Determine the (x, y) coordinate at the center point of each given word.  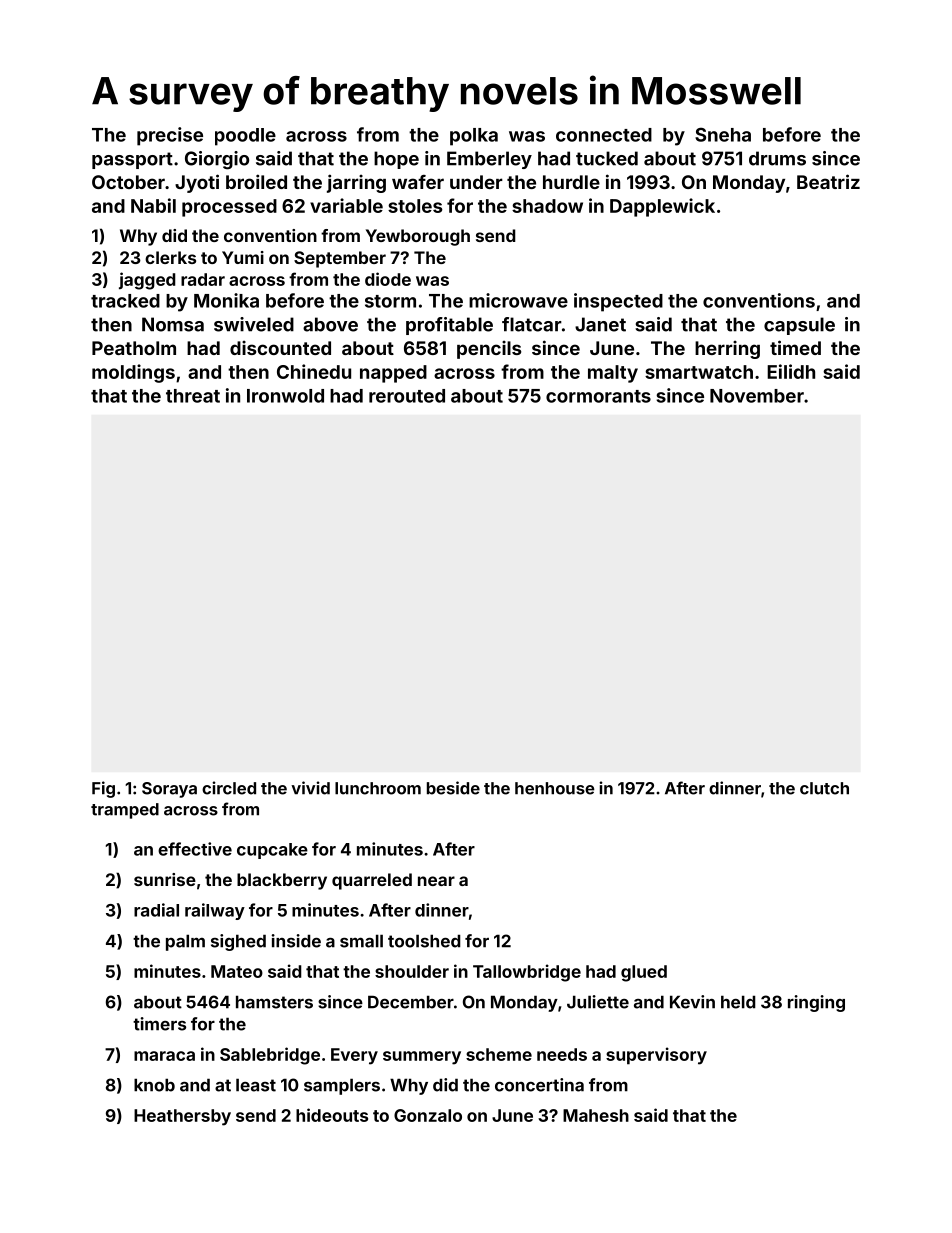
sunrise (165, 879)
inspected (618, 302)
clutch (824, 788)
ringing (816, 1003)
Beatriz (828, 181)
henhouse (555, 788)
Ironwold (285, 396)
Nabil (153, 205)
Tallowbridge (527, 973)
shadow (547, 206)
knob (154, 1085)
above (330, 324)
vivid (310, 788)
